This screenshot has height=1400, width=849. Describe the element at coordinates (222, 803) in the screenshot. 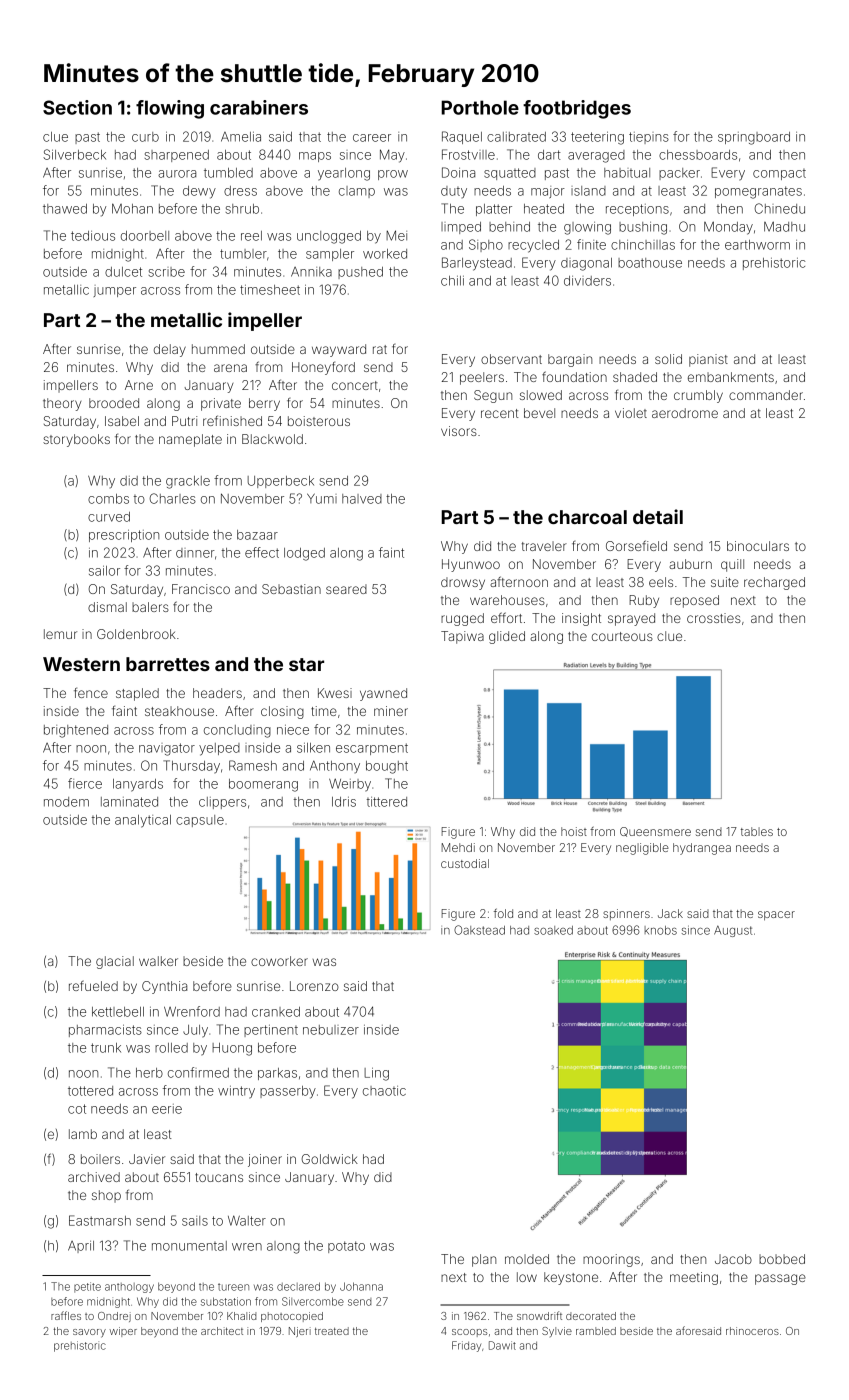

I see `clippers` at that location.
